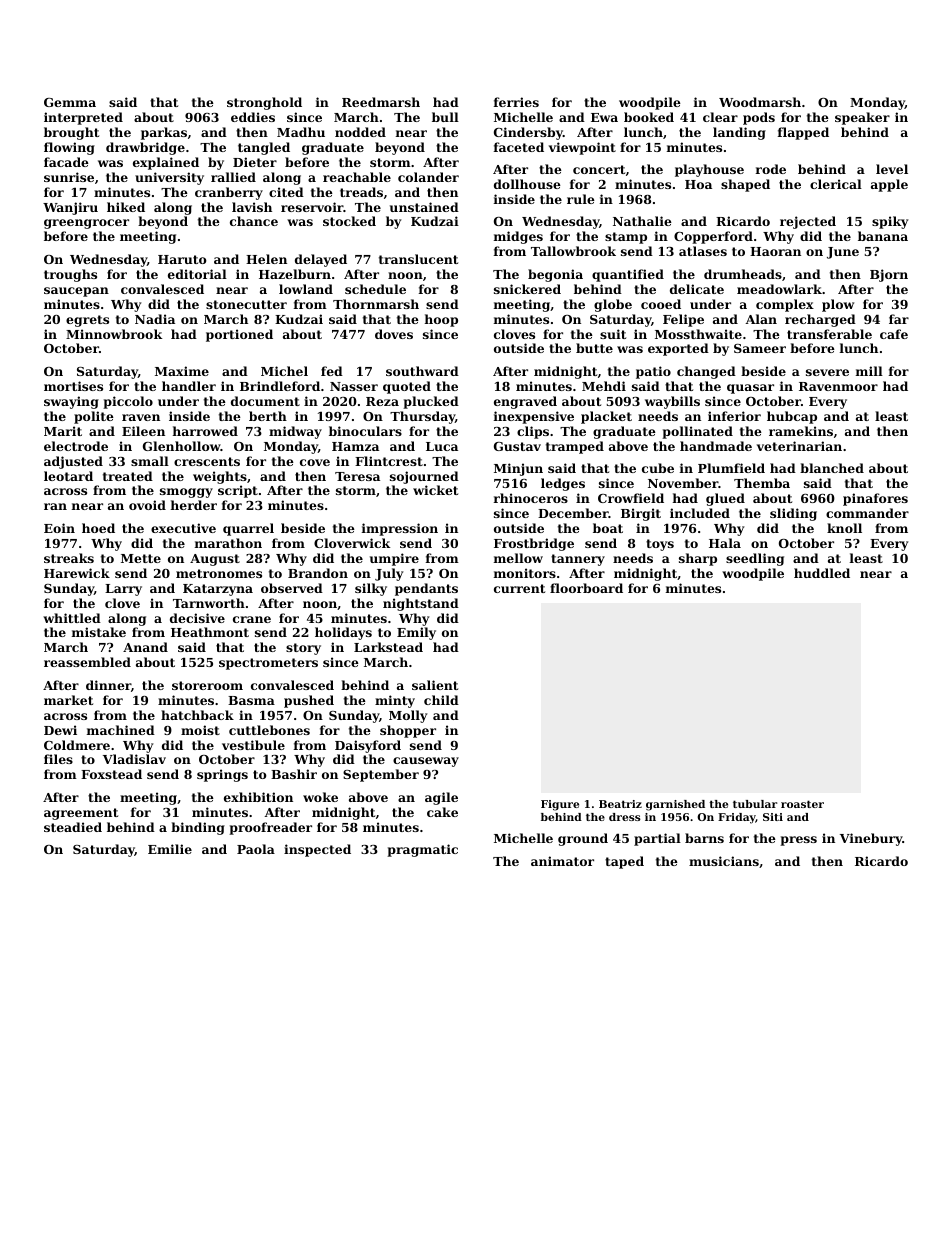 The width and height of the screenshot is (952, 1233). What do you see at coordinates (760, 102) in the screenshot?
I see `Woodmarsh` at bounding box center [760, 102].
